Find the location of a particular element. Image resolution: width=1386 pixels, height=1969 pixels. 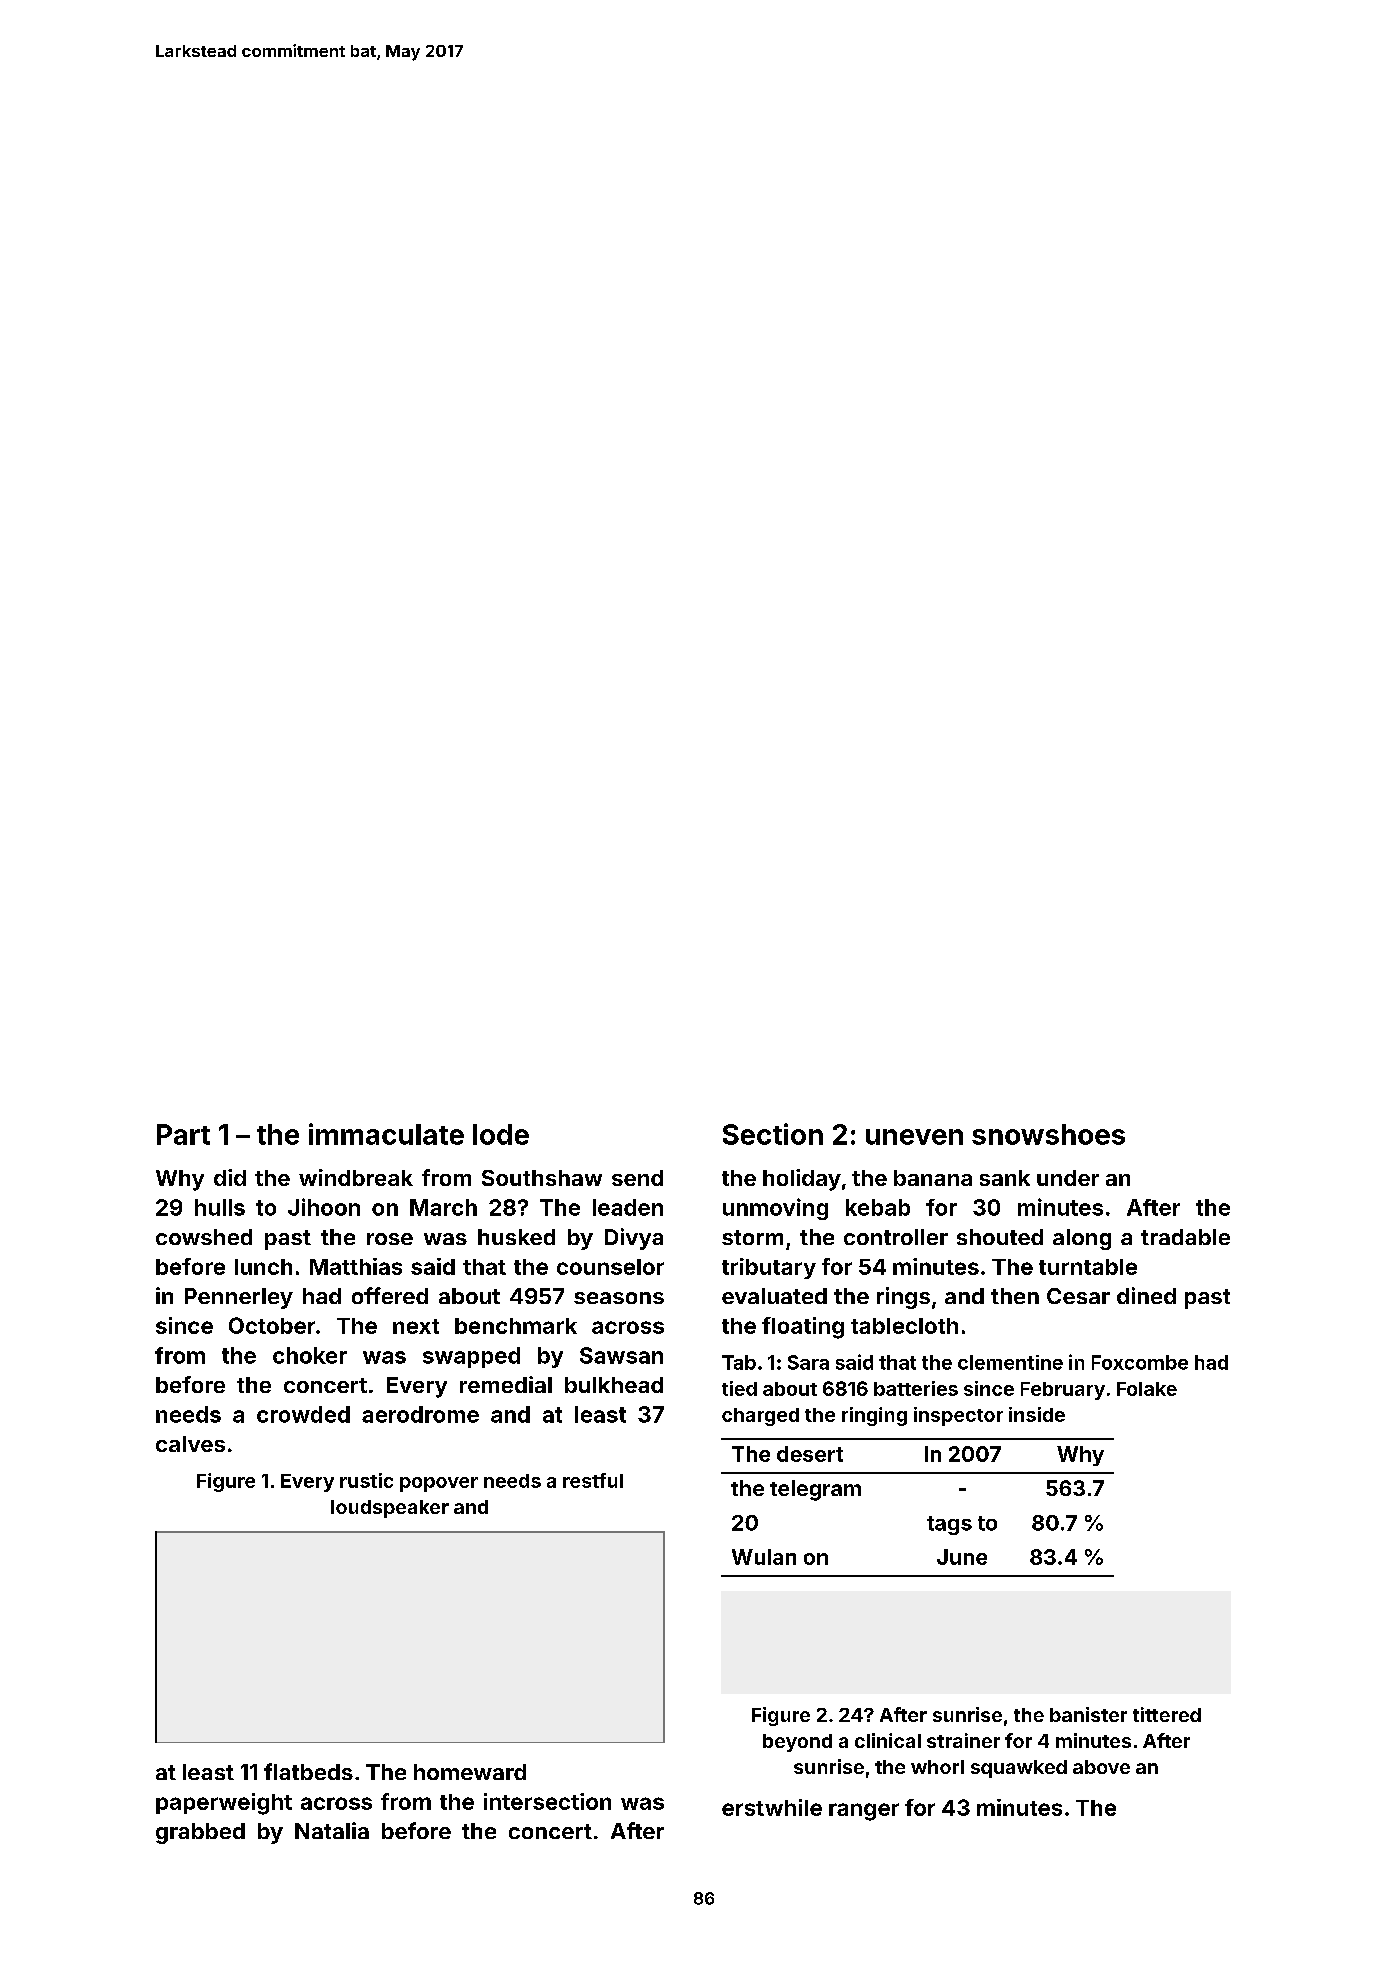

snowshoes is located at coordinates (1048, 1134).
